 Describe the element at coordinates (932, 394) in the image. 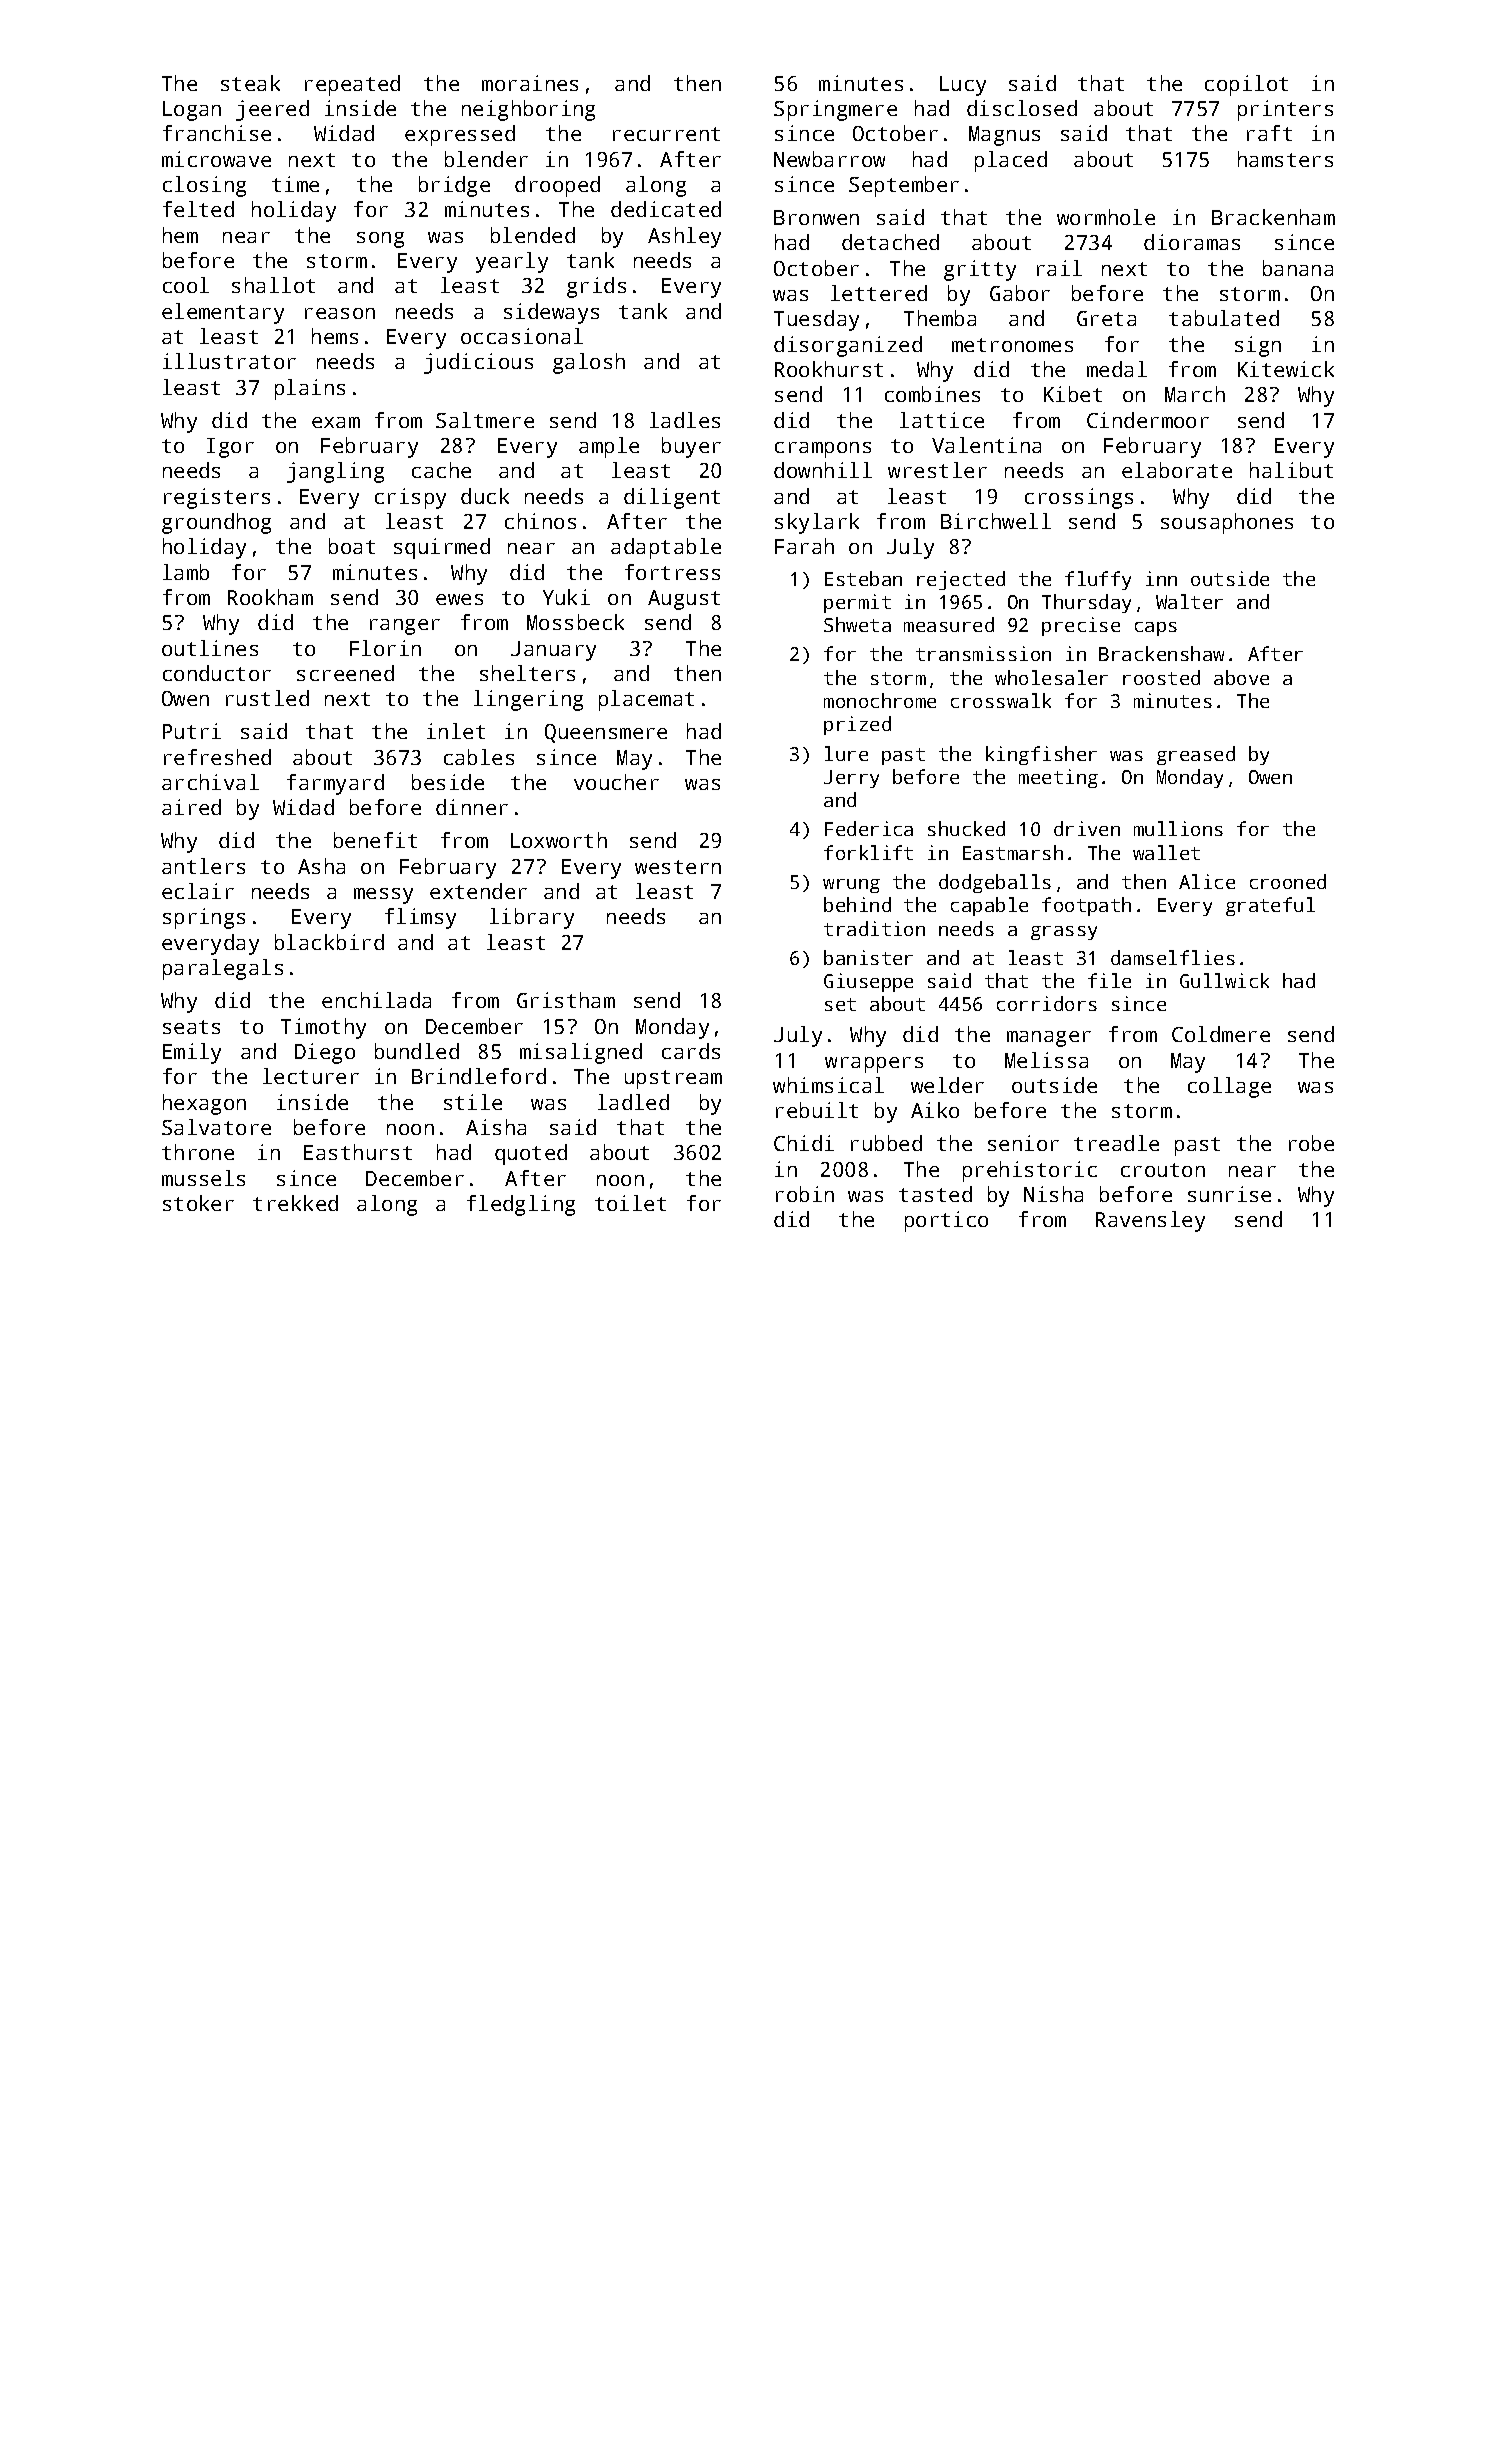

I see `combines` at that location.
